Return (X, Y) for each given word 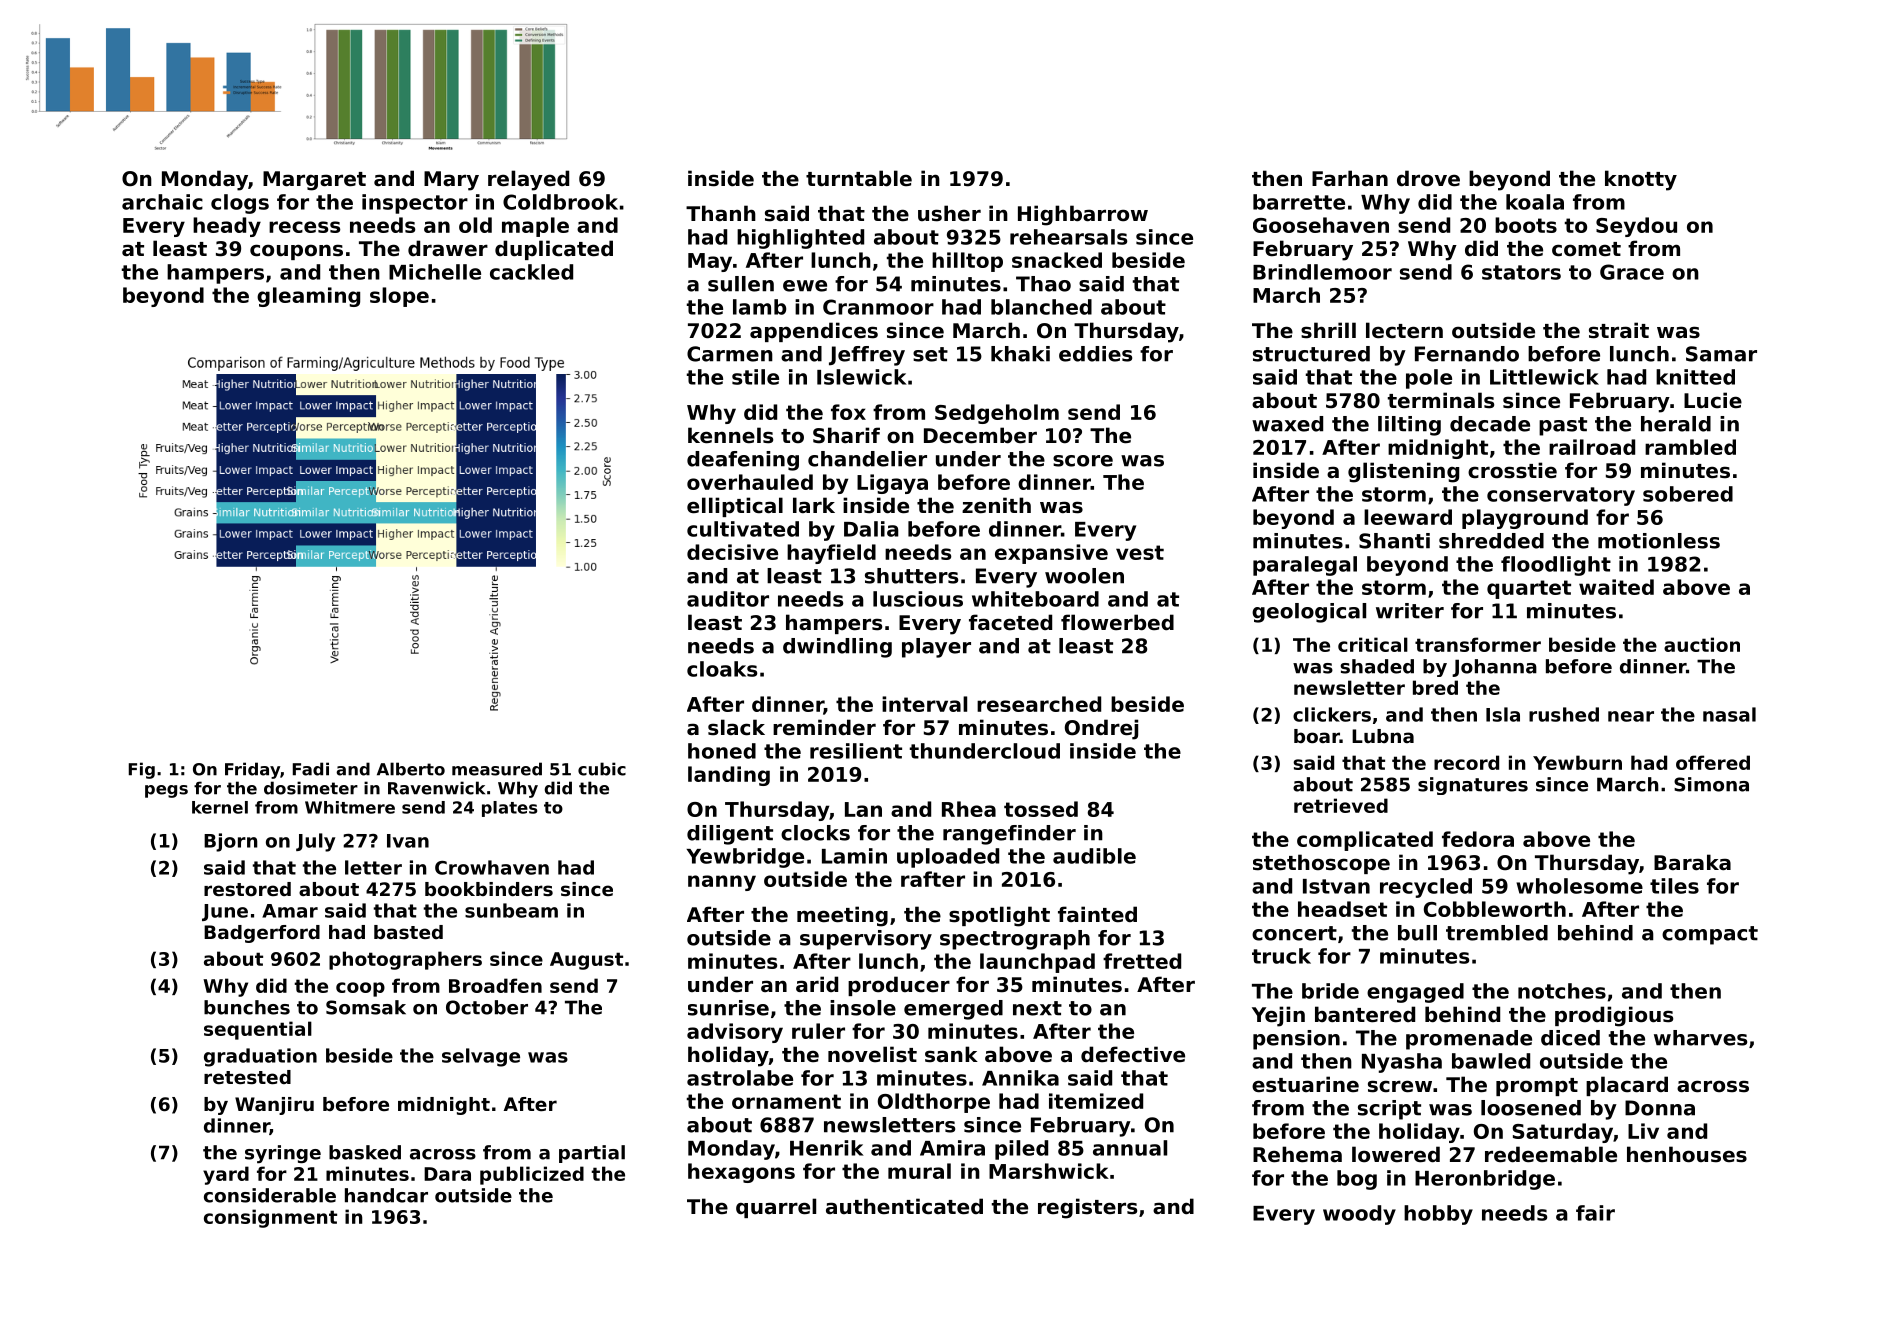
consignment (270, 1218)
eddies (1095, 354)
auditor (728, 599)
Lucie (1713, 400)
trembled (1497, 933)
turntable (859, 178)
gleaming (308, 297)
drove (1428, 178)
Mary (451, 181)
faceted (1010, 622)
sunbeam (511, 910)
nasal (1729, 714)
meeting (842, 916)
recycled (1426, 888)
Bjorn (231, 842)
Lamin (854, 856)
